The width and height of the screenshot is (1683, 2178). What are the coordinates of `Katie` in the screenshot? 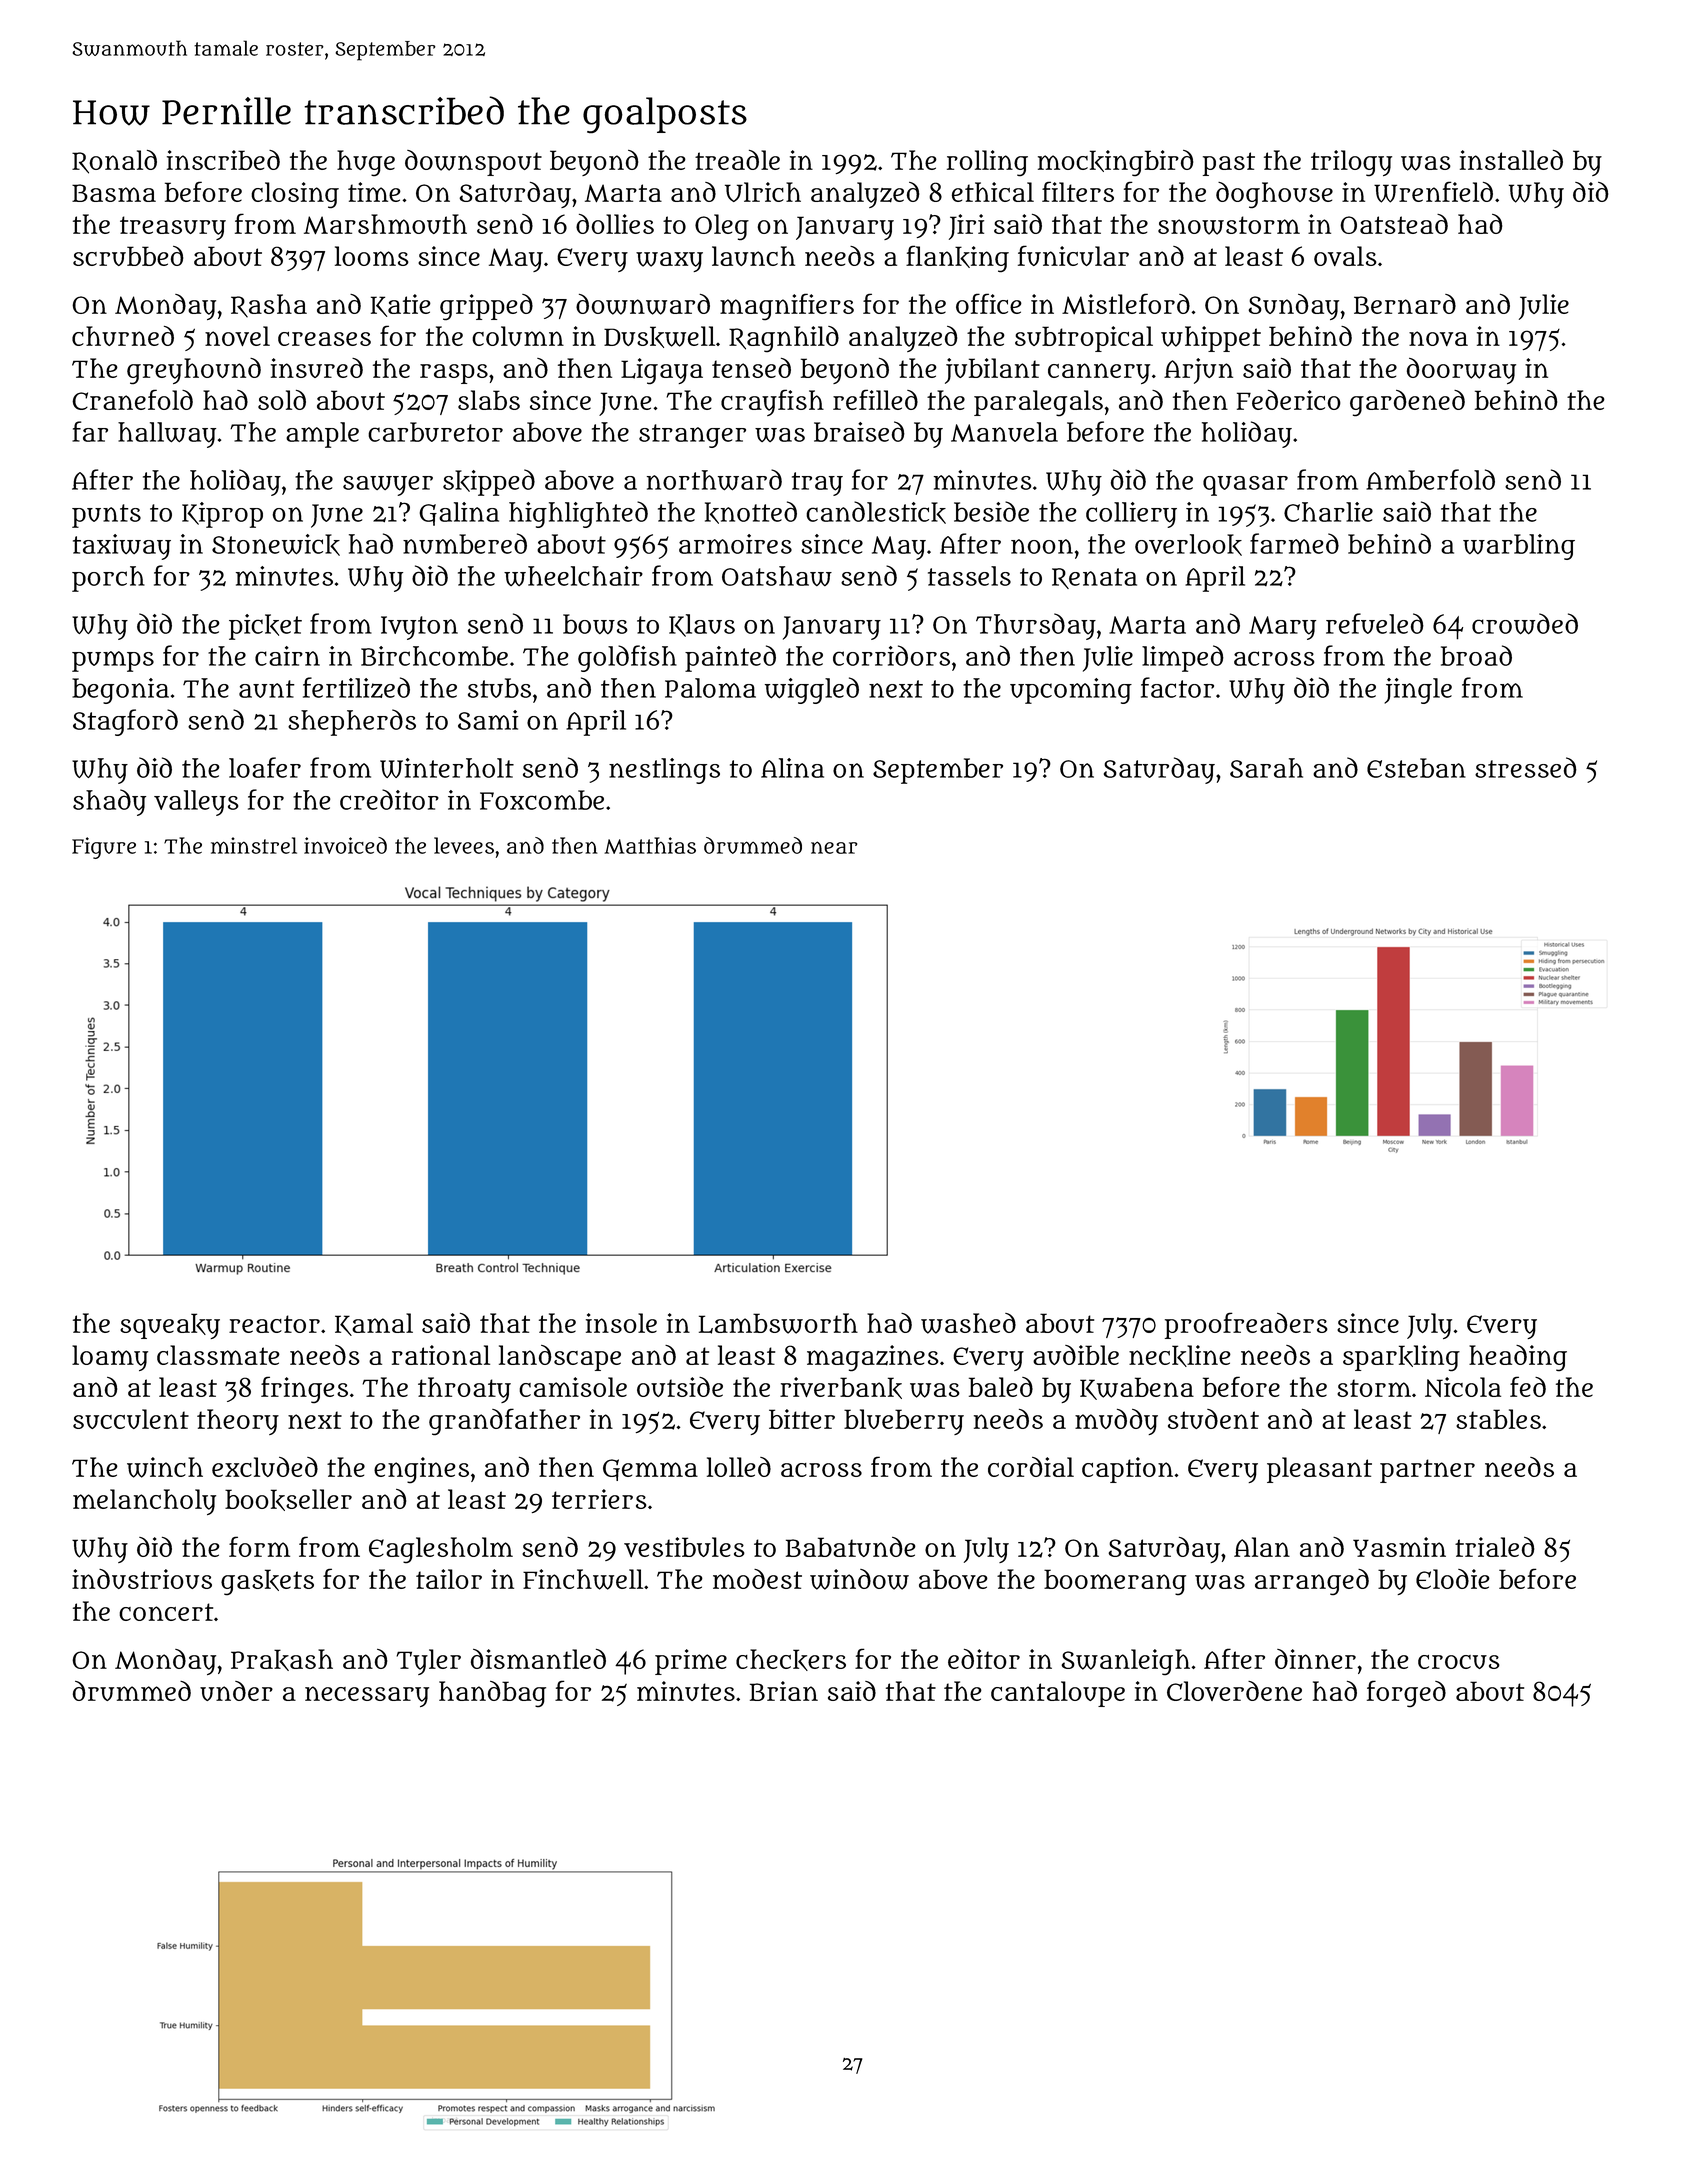 It's located at (401, 305).
